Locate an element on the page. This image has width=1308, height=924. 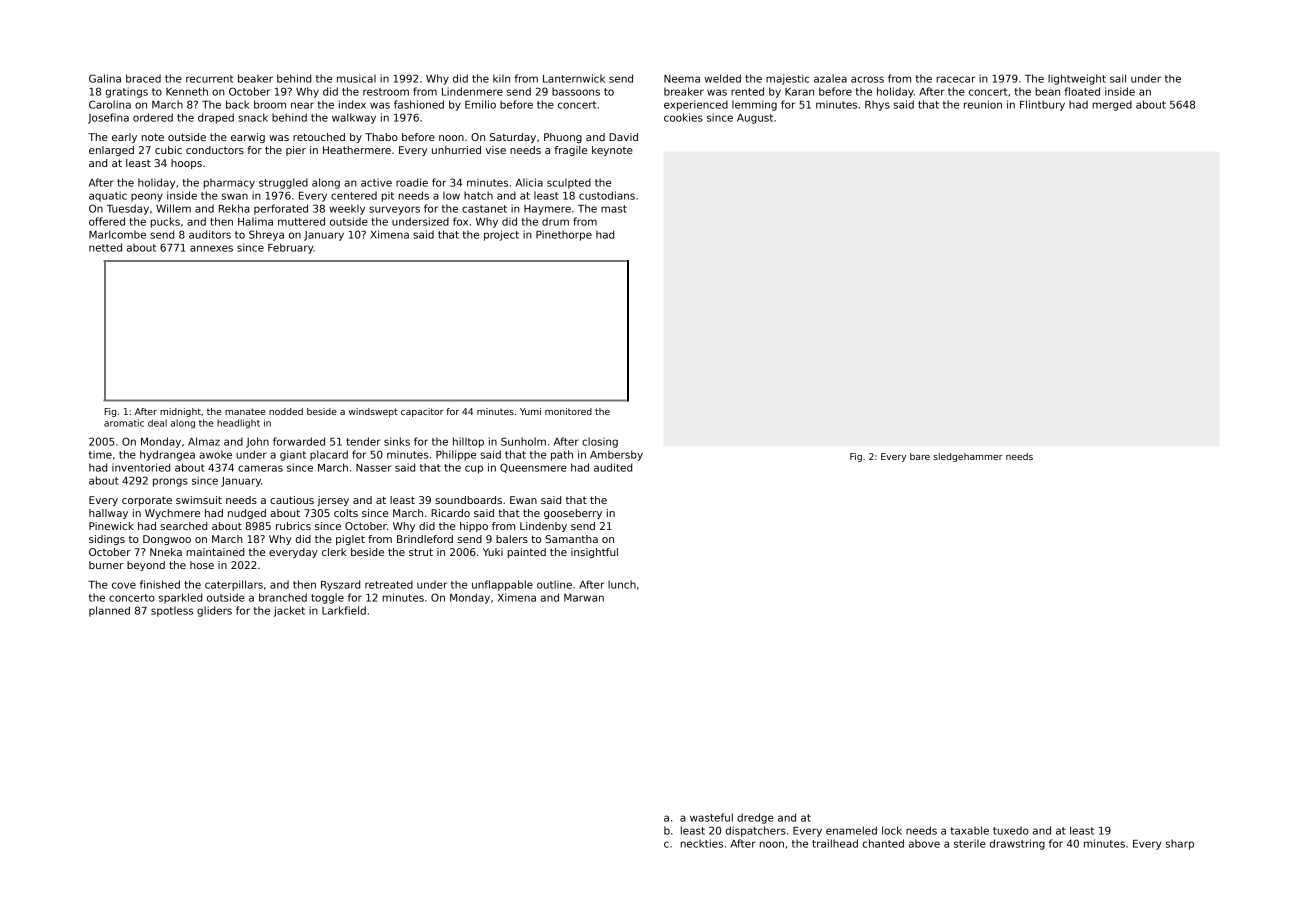
insightful is located at coordinates (594, 553).
